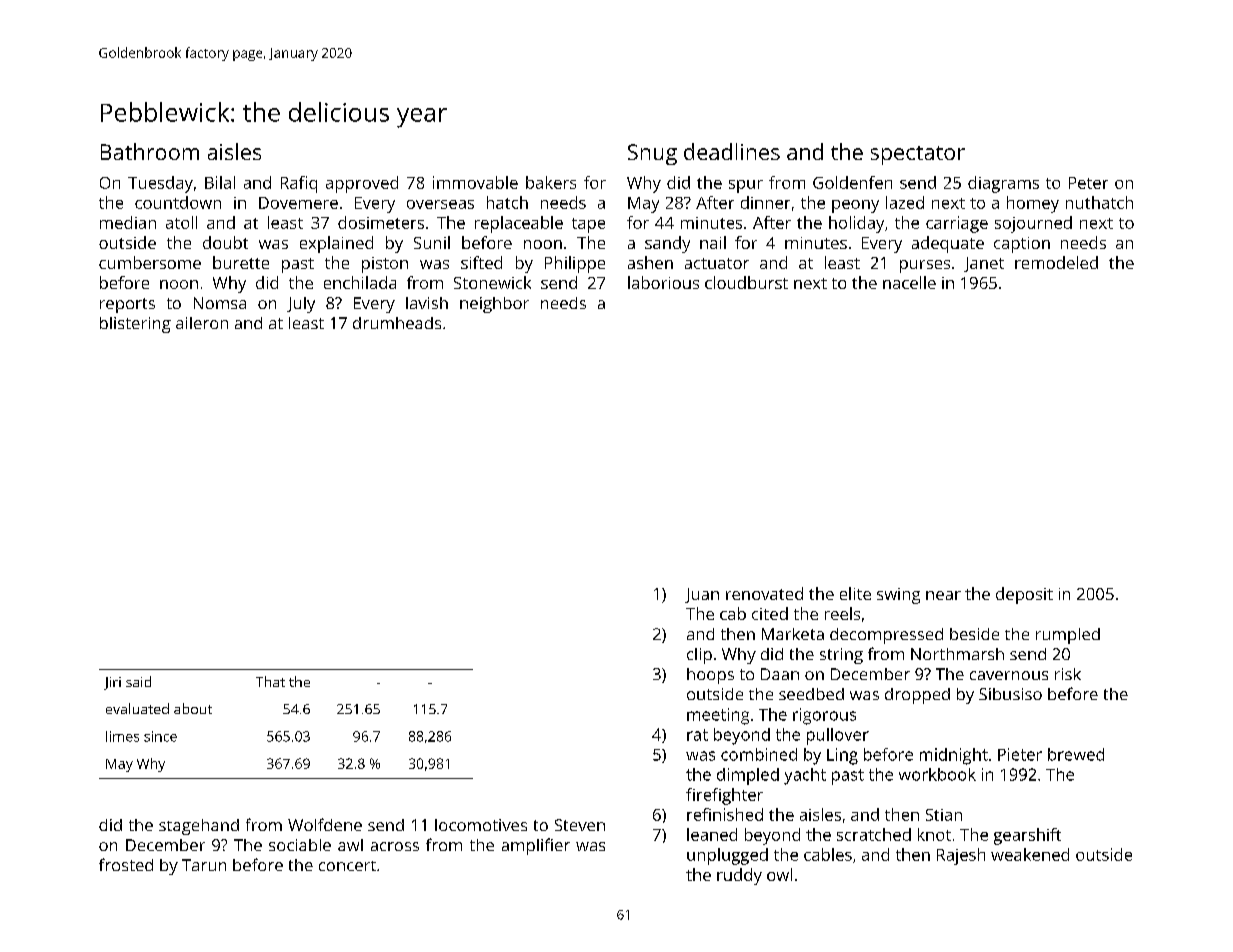 The image size is (1233, 952). Describe the element at coordinates (718, 716) in the screenshot. I see `meeting` at that location.
